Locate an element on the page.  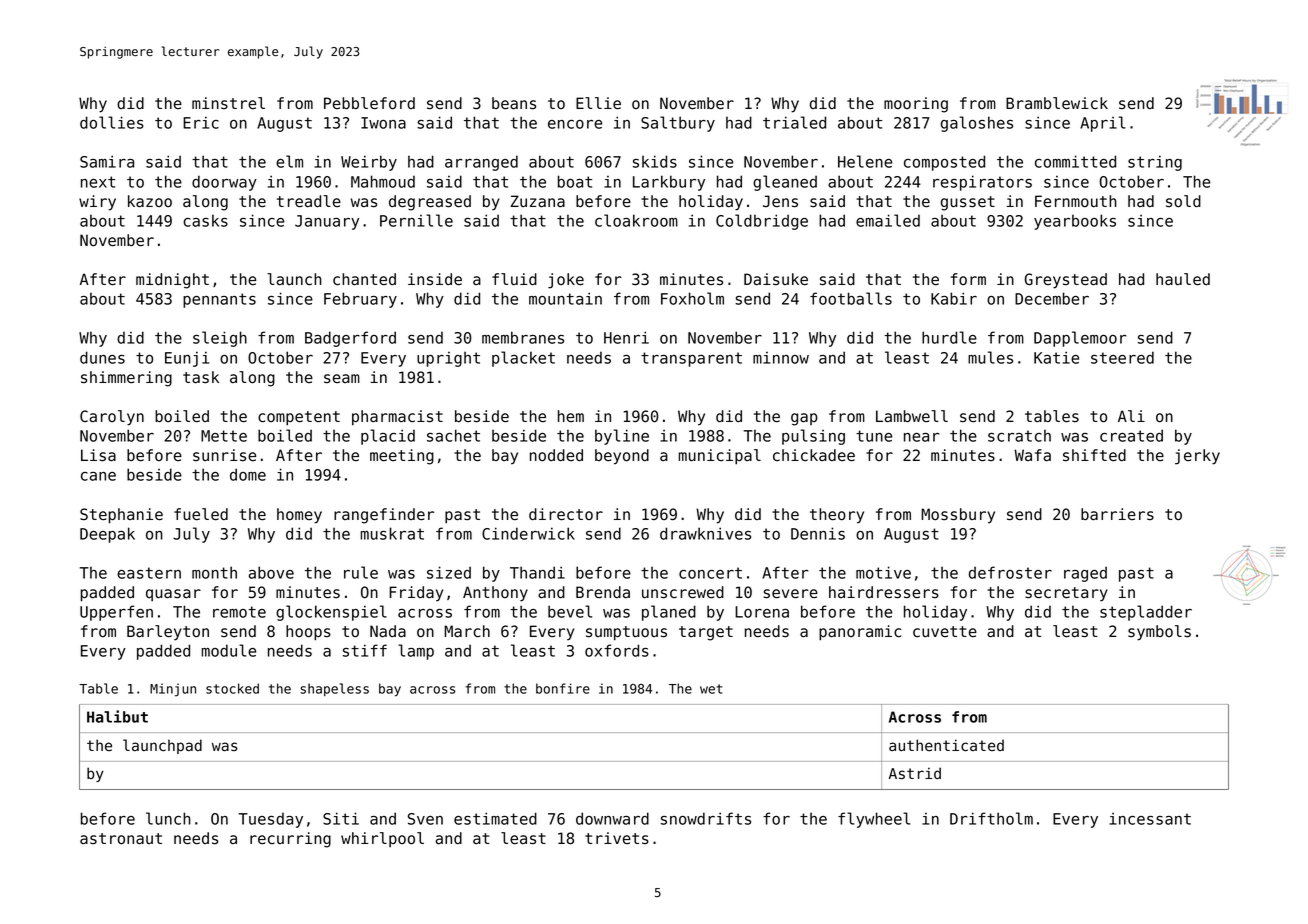
Mahmoud is located at coordinates (383, 181).
